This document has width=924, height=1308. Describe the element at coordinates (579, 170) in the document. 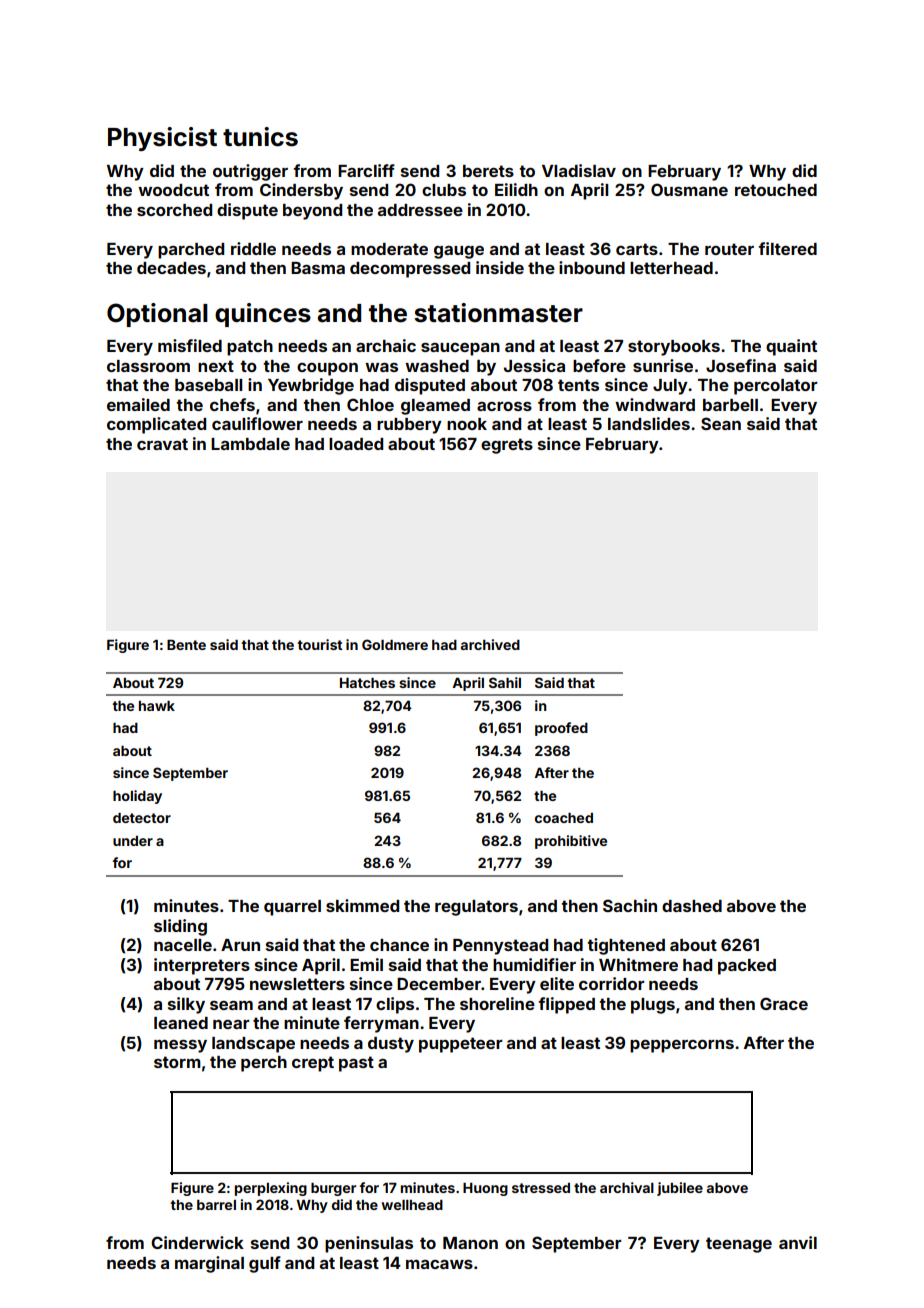

I see `Vladislav` at that location.
